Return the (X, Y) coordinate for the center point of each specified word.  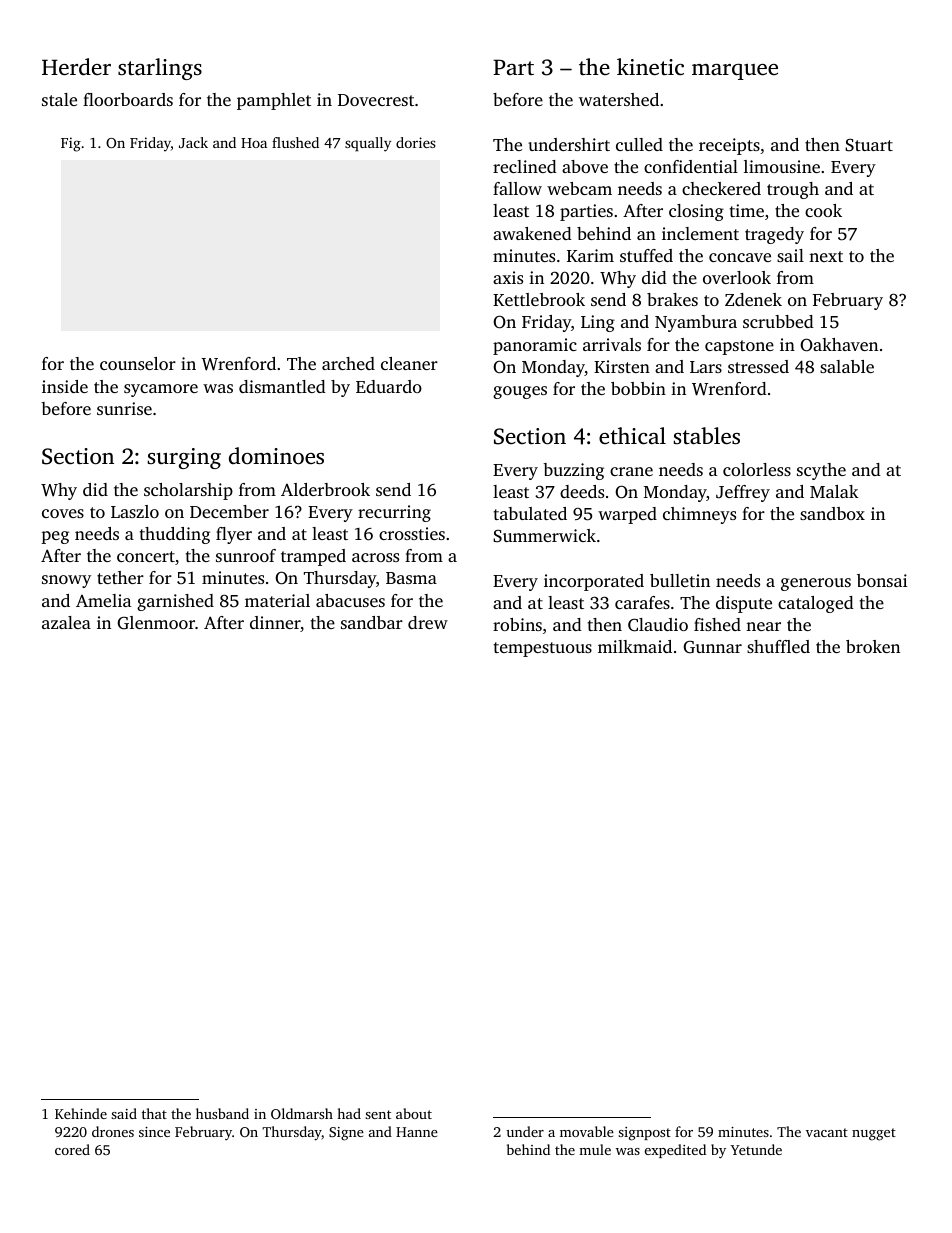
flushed (295, 142)
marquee (735, 72)
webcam (579, 188)
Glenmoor (156, 623)
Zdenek (753, 299)
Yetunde (756, 1149)
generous (816, 584)
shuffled (778, 646)
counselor (138, 363)
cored (72, 1149)
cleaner (409, 363)
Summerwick (544, 536)
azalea (66, 622)
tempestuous (543, 649)
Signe (346, 1134)
